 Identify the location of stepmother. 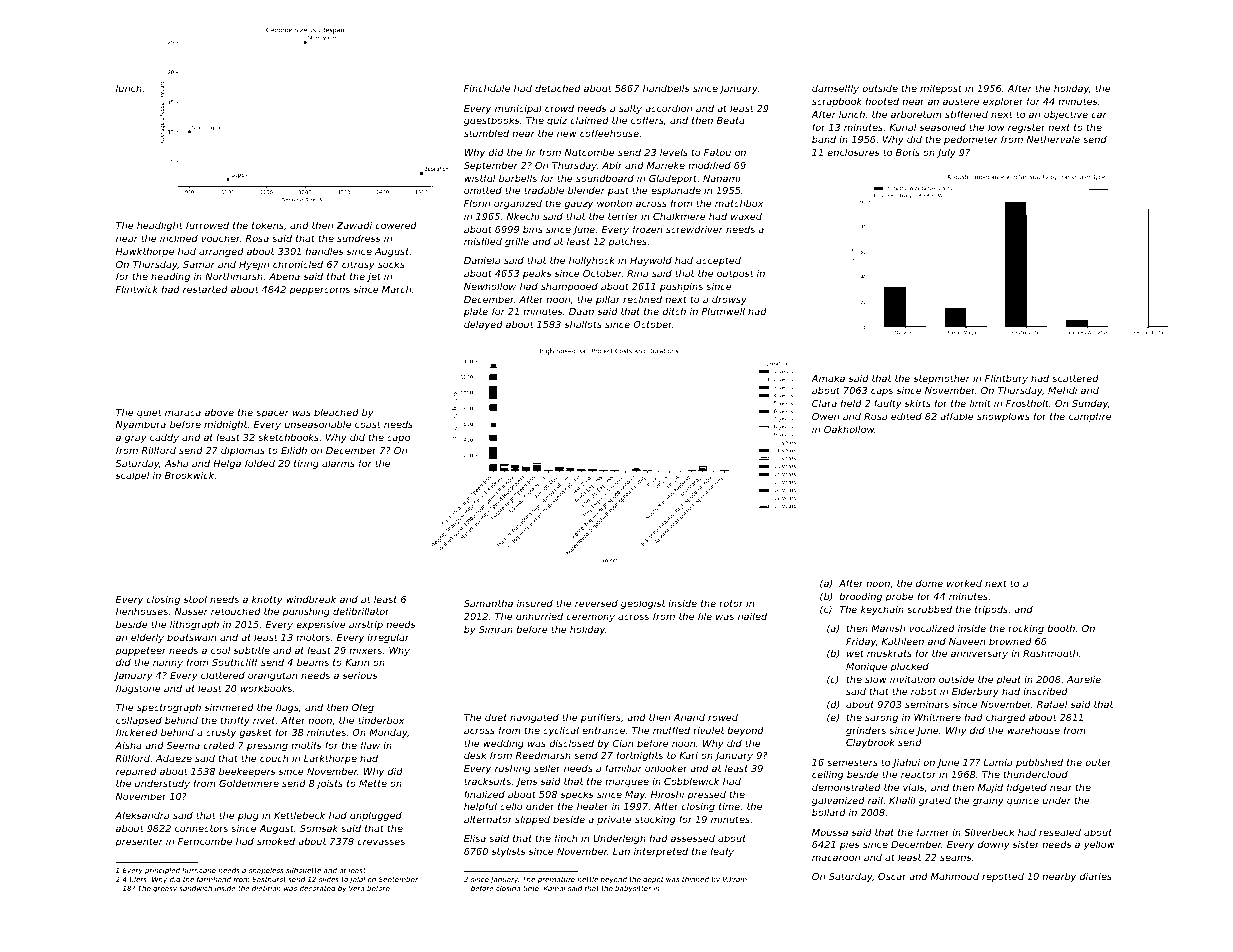
(941, 379).
